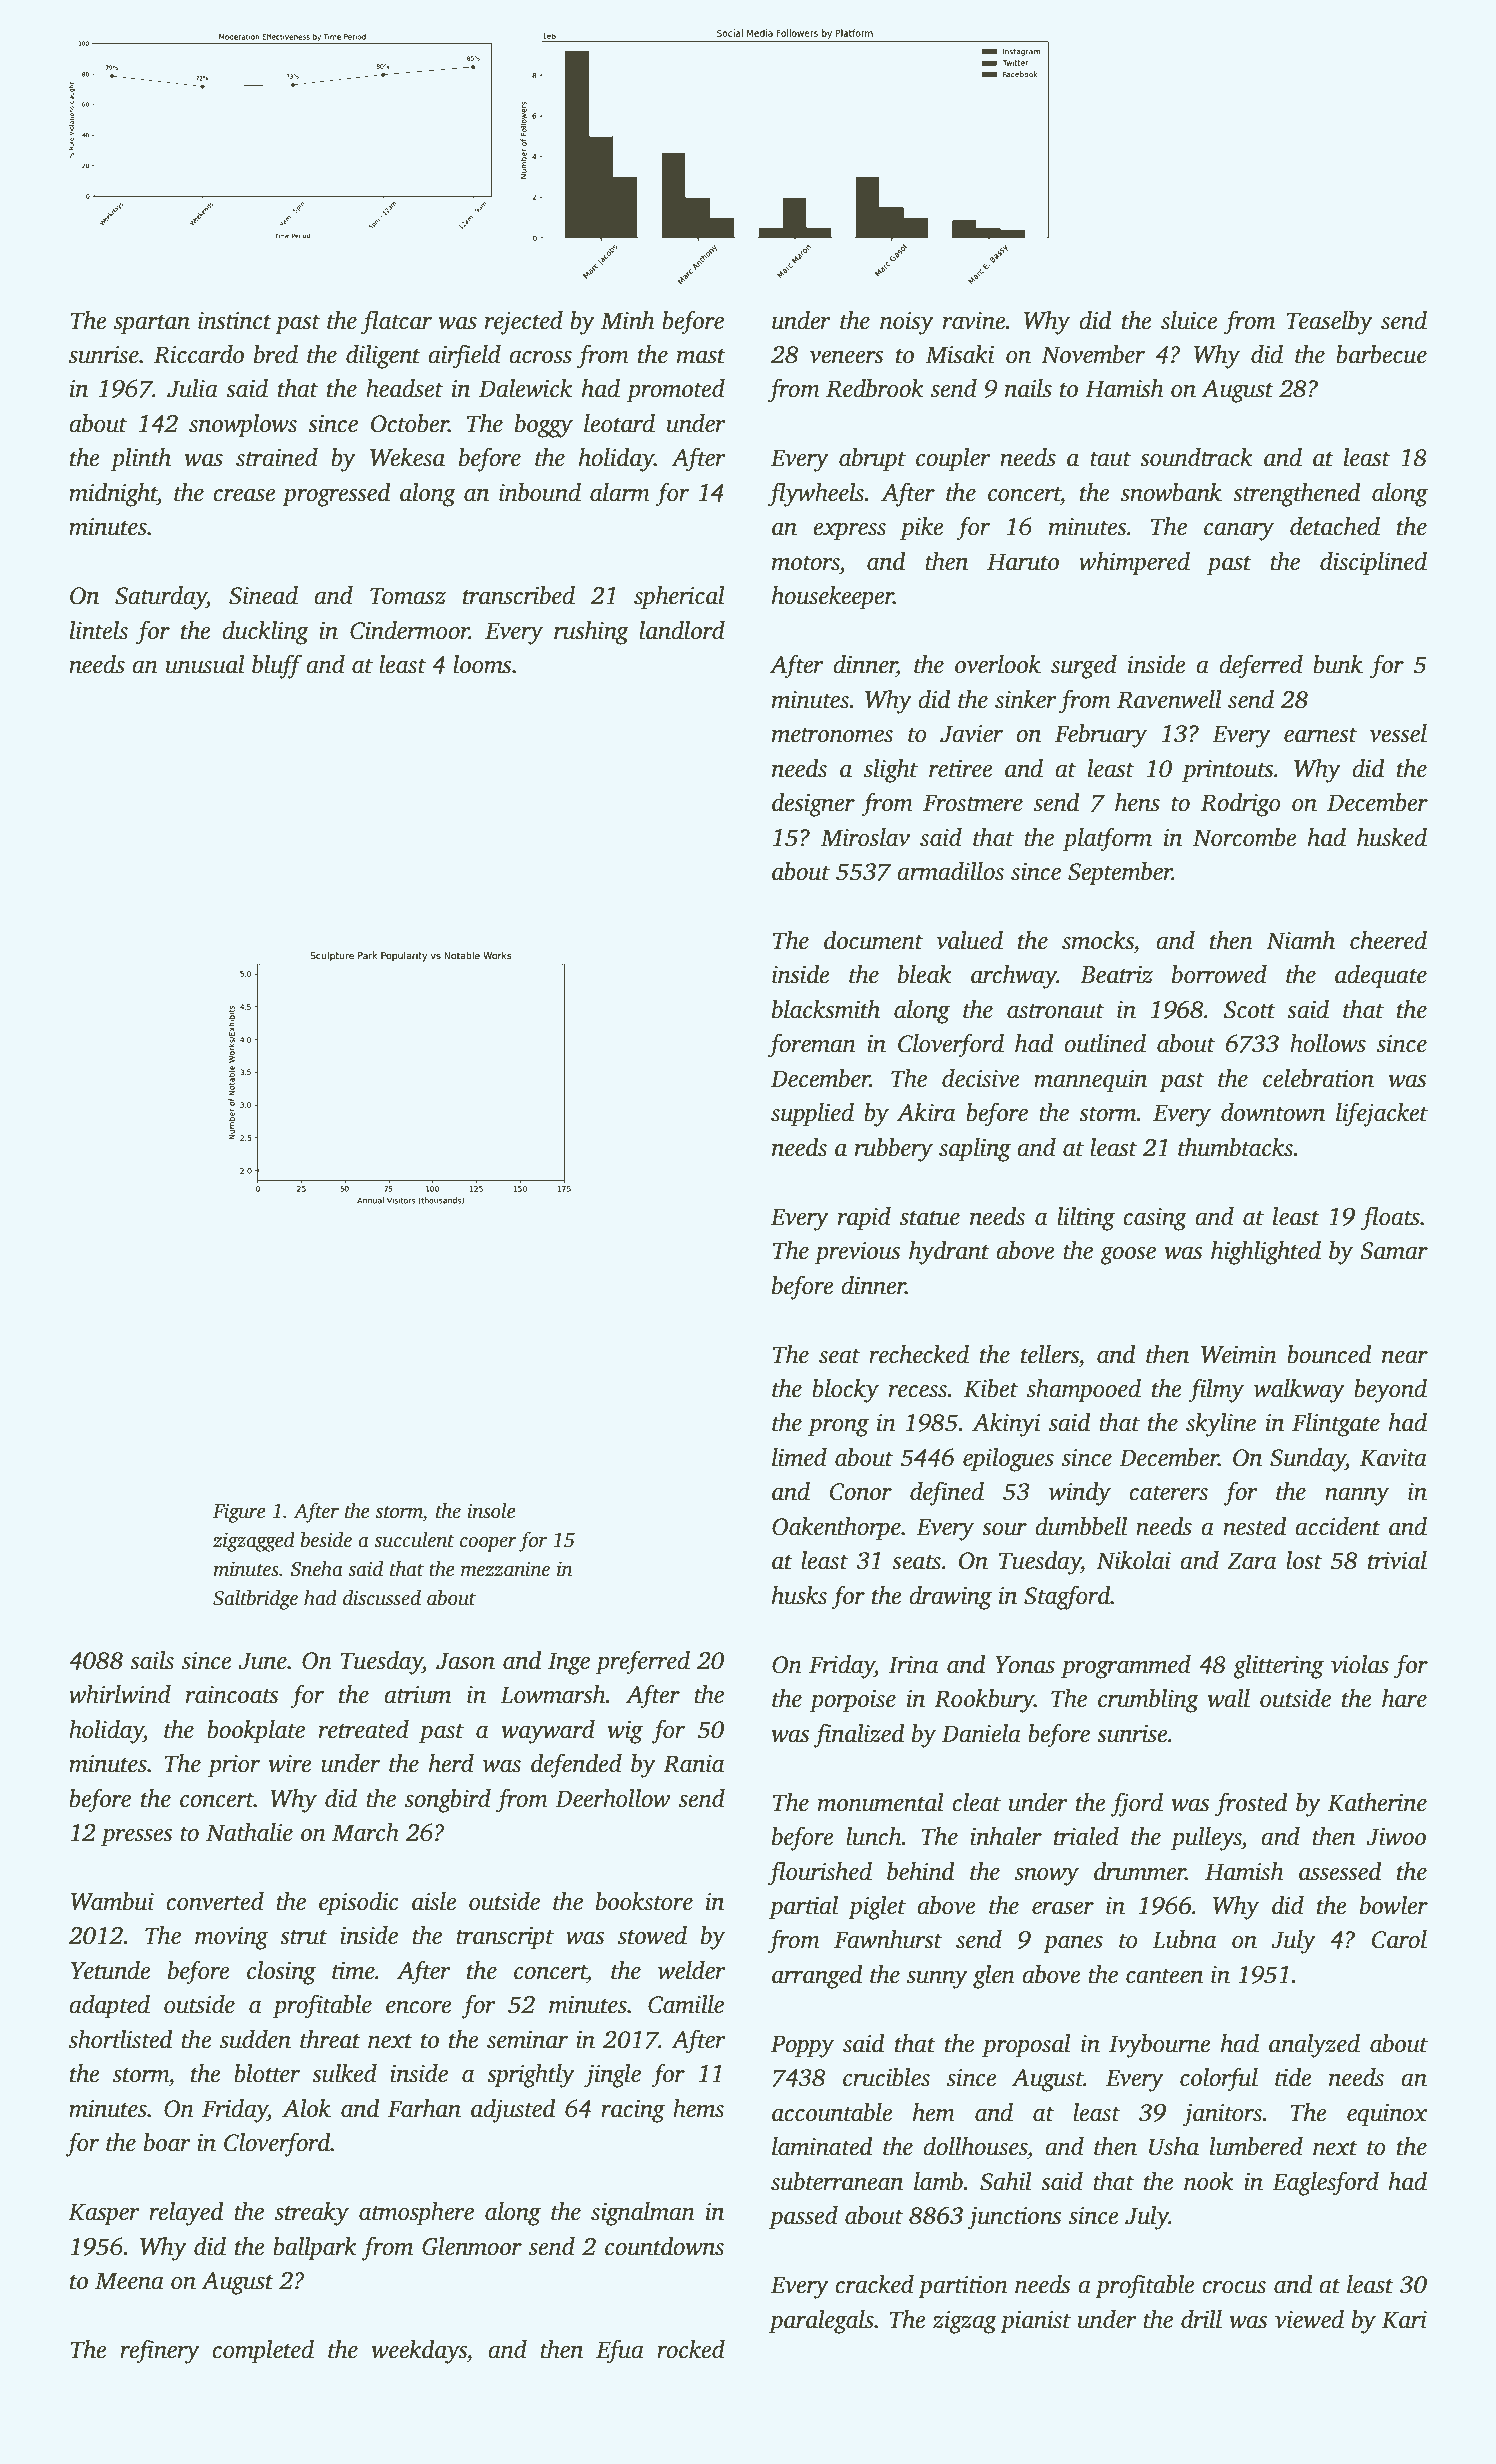 This image has width=1496, height=2464. I want to click on walkway, so click(1299, 1391).
